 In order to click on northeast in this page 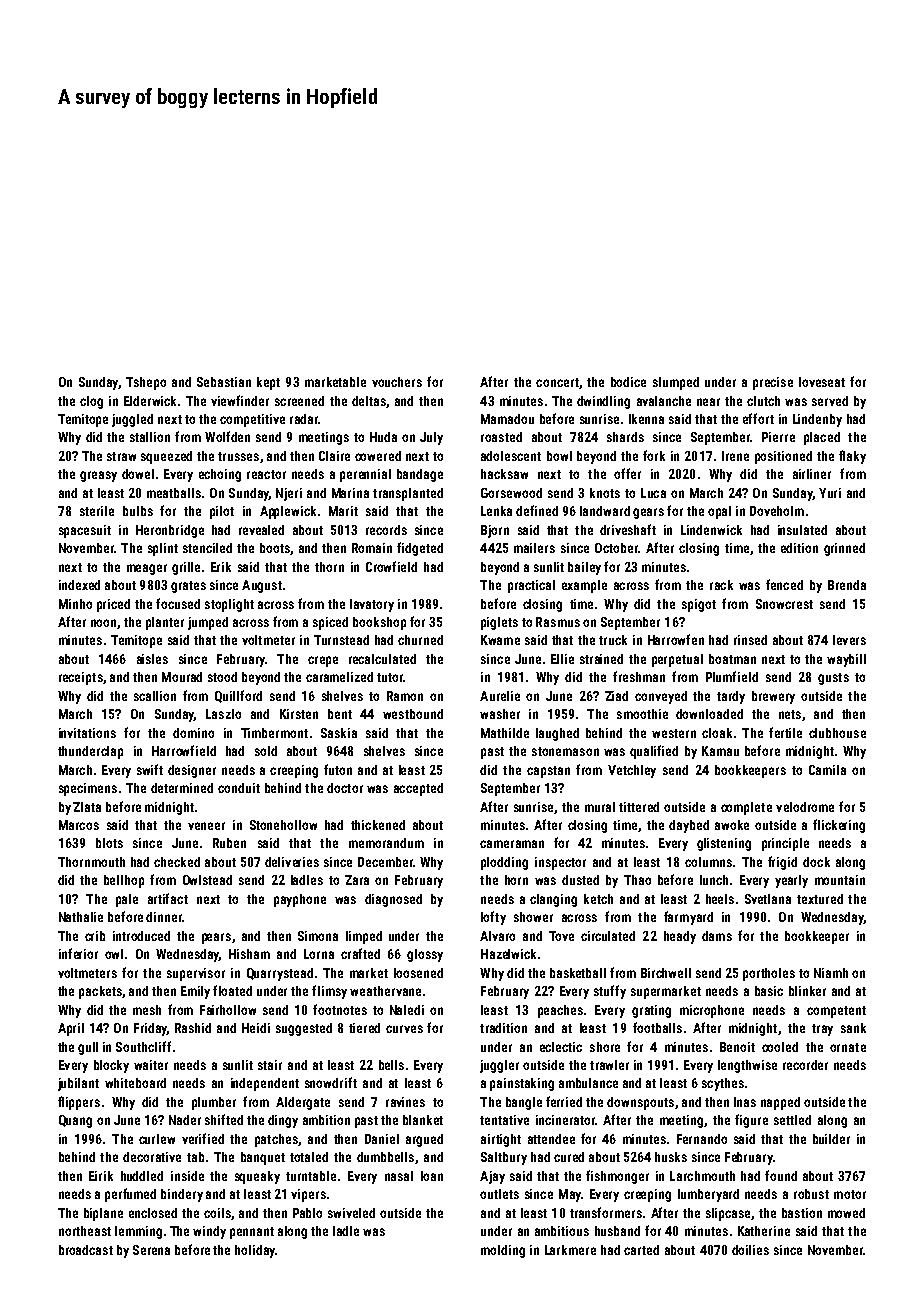, I will do `click(85, 1231)`.
